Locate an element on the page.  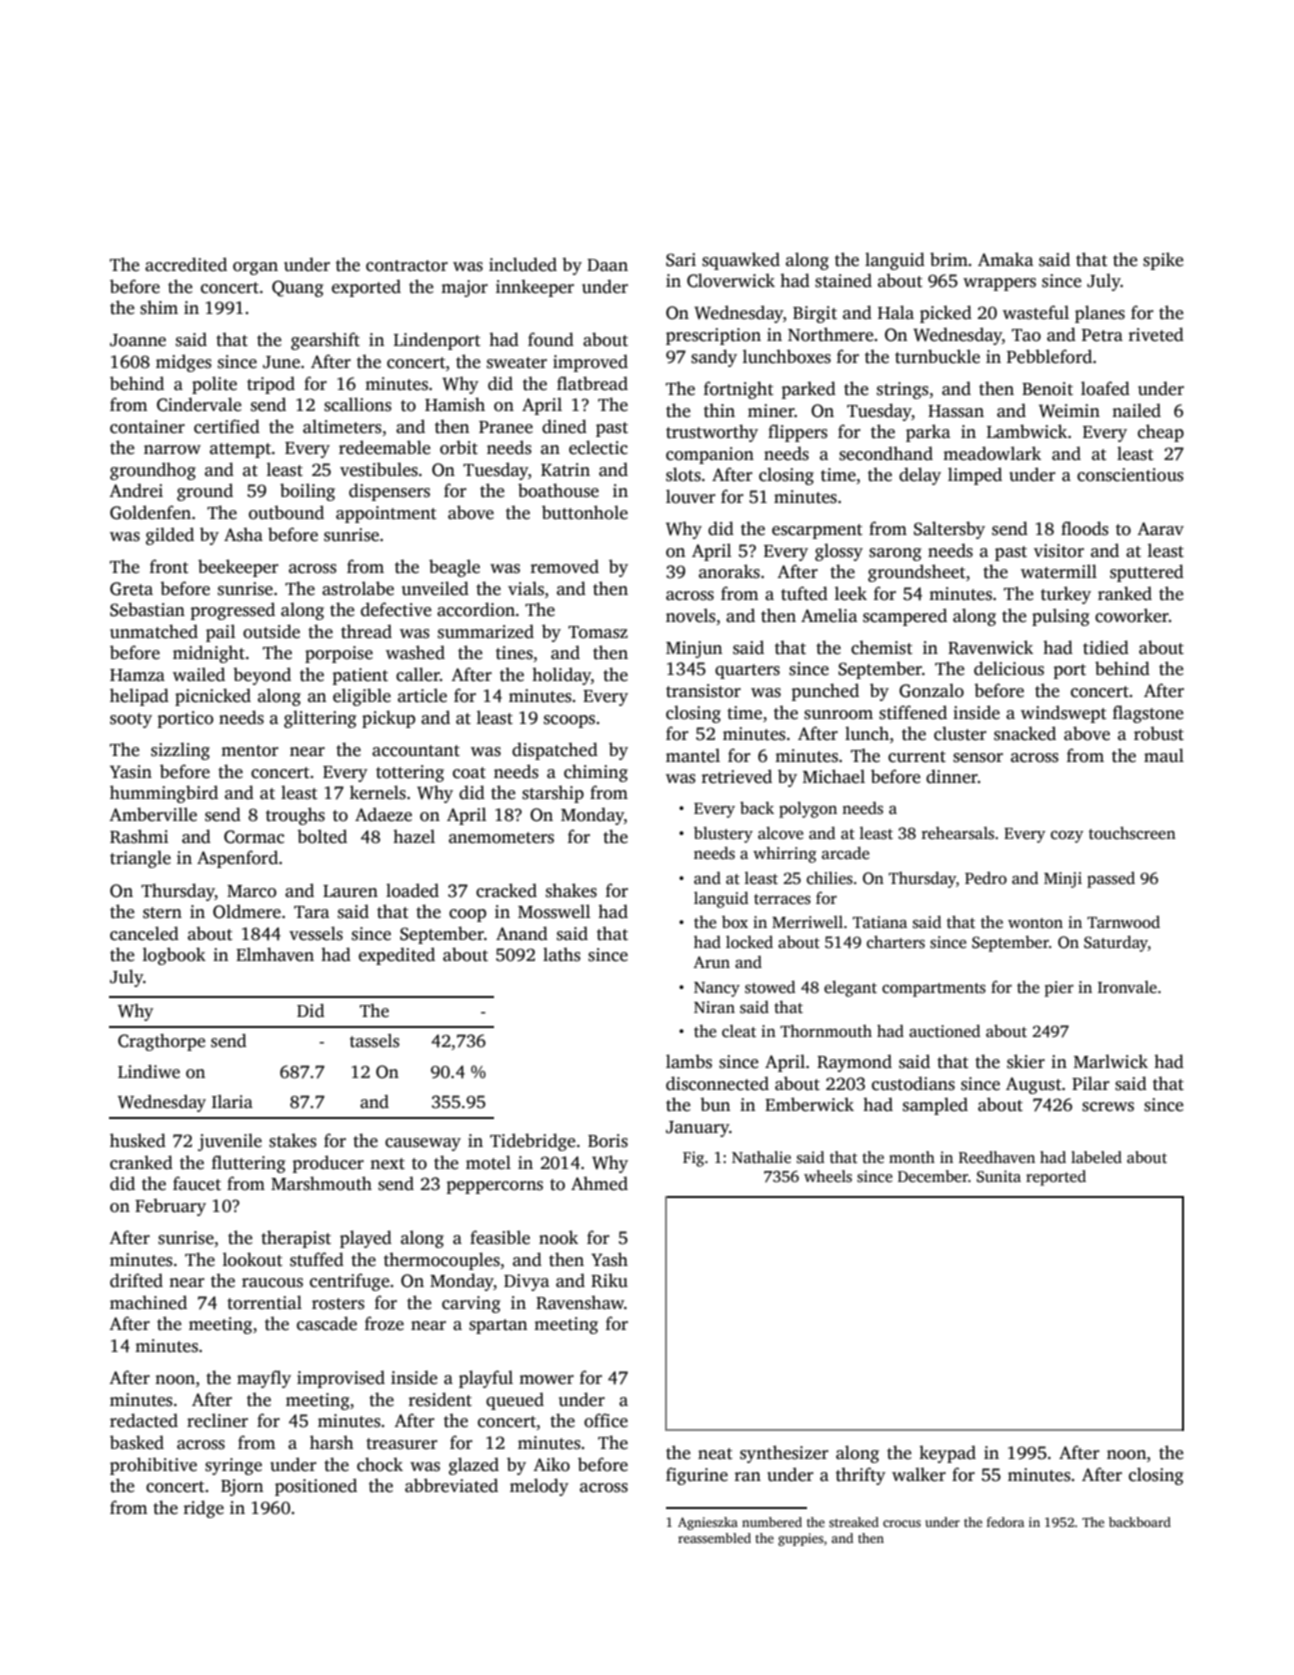
pulsing is located at coordinates (1060, 617).
